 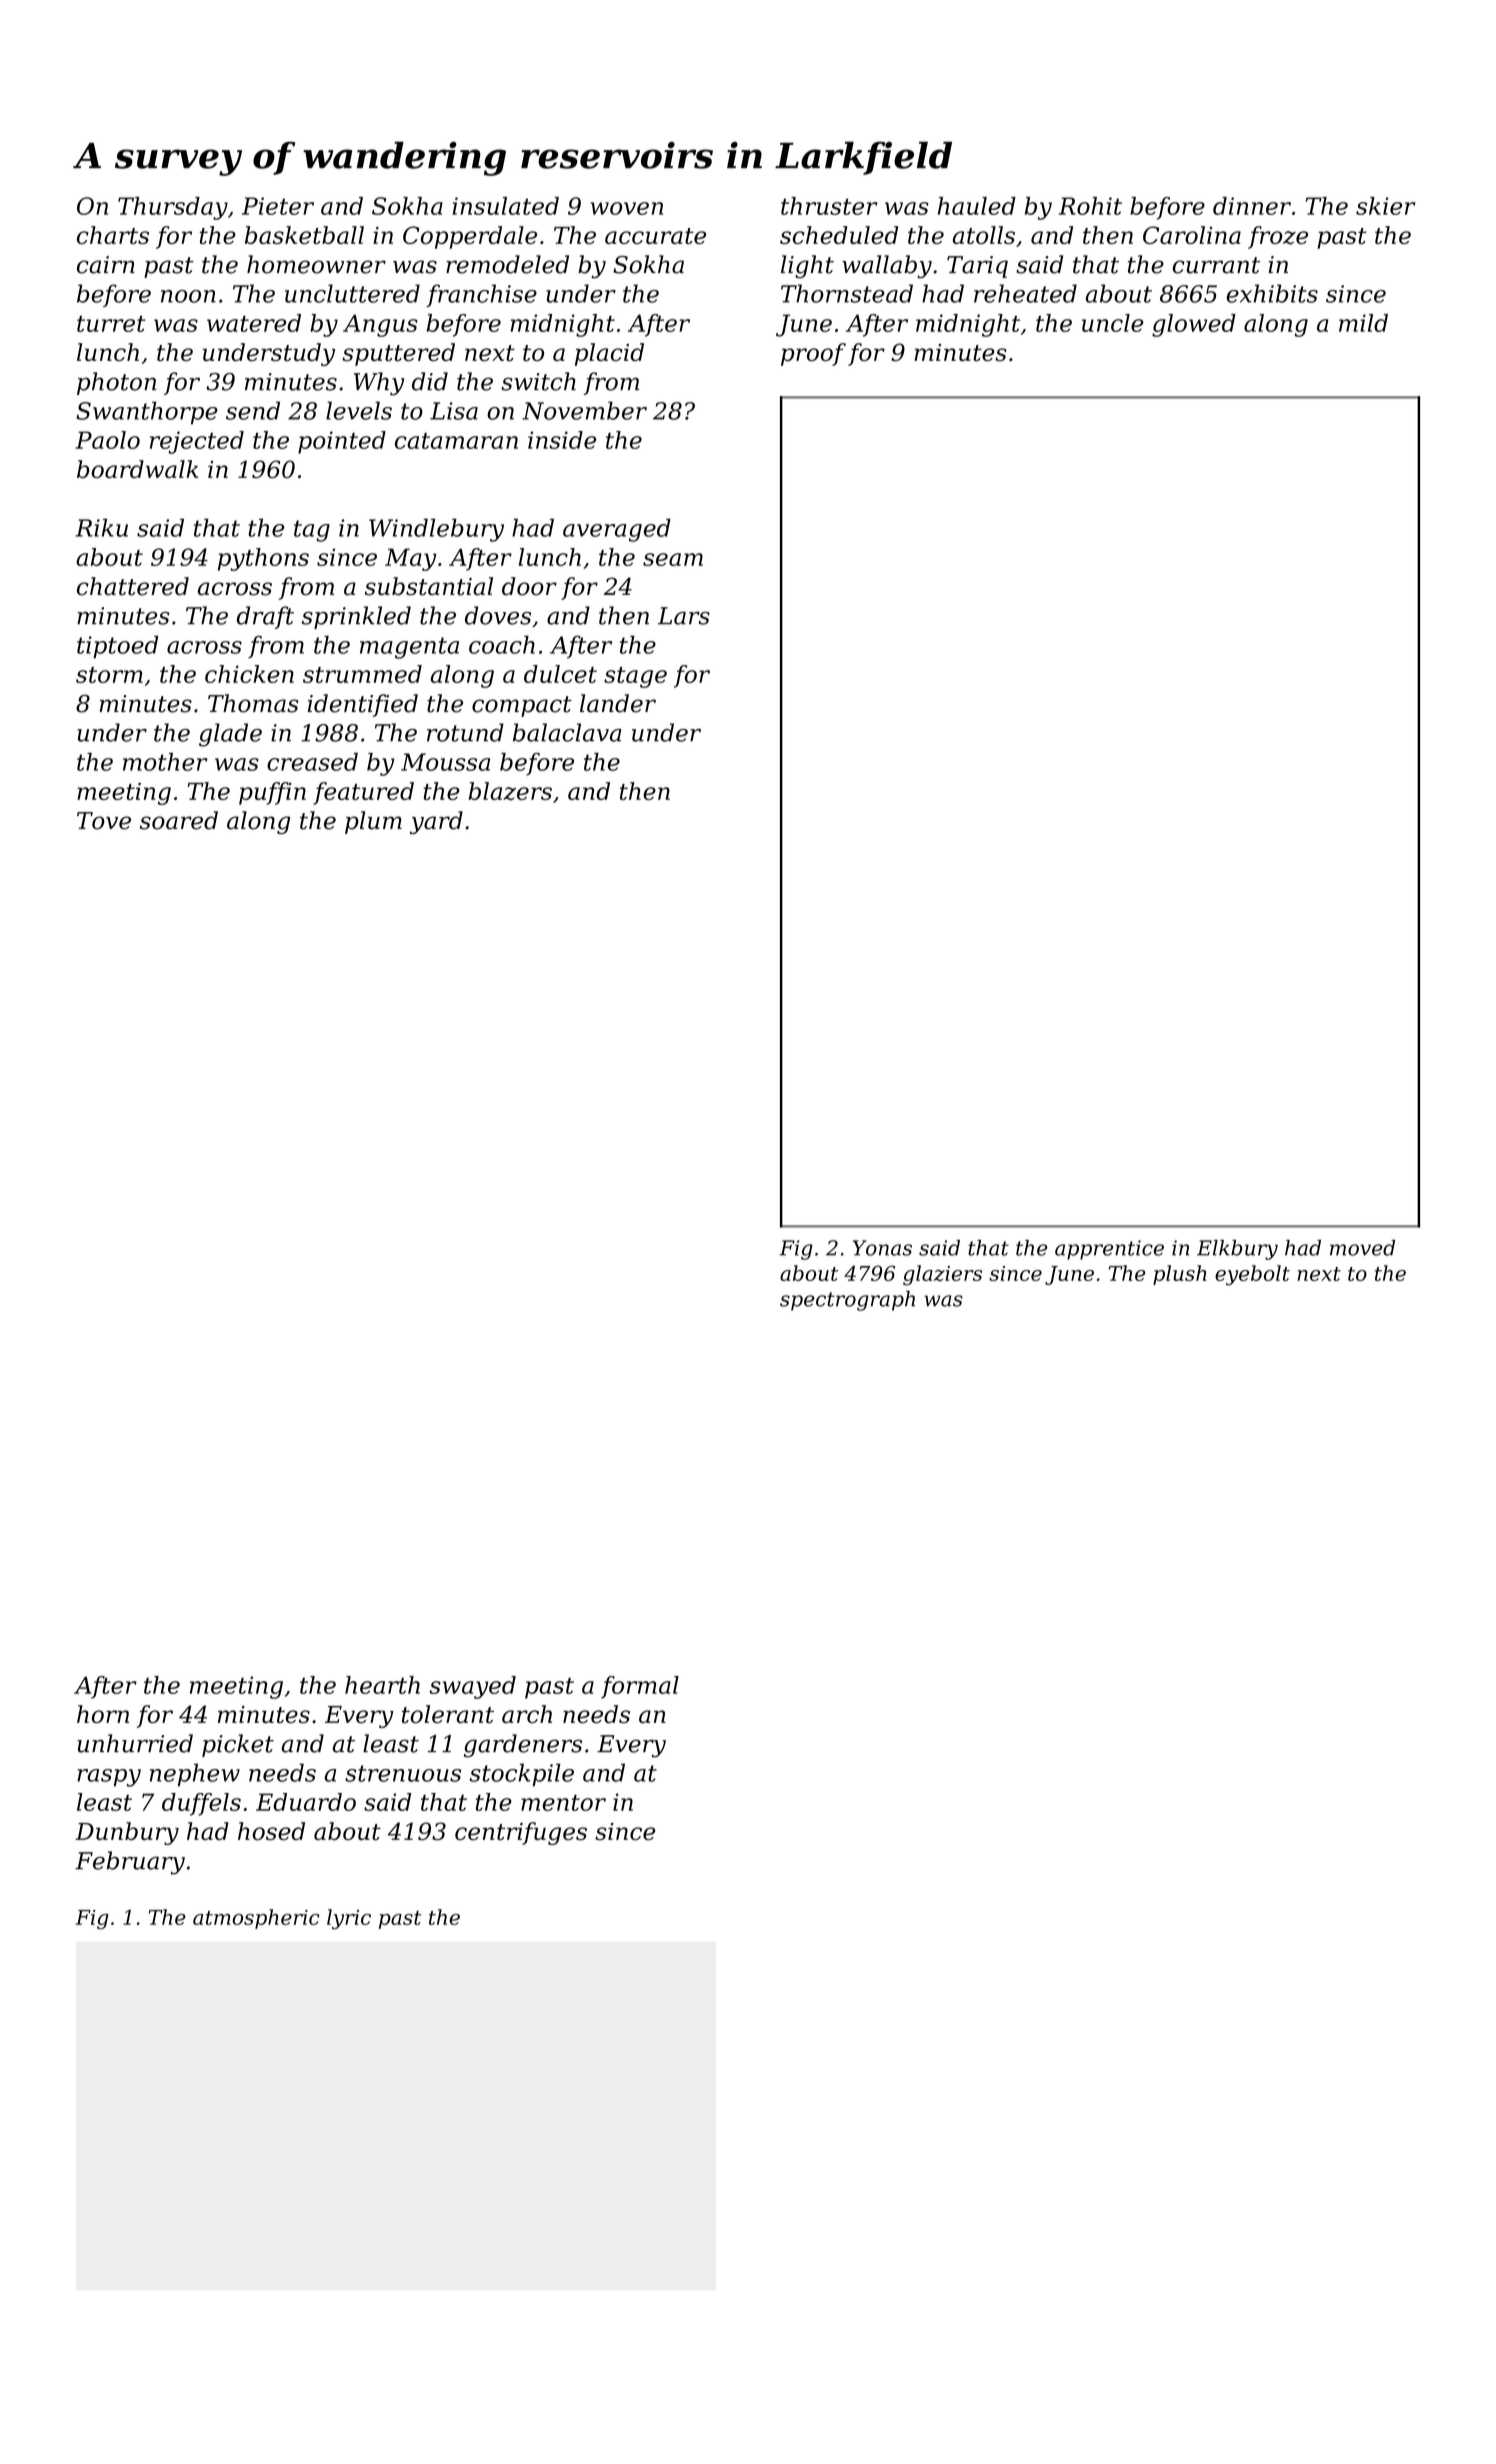 What do you see at coordinates (839, 235) in the page?
I see `scheduled` at bounding box center [839, 235].
